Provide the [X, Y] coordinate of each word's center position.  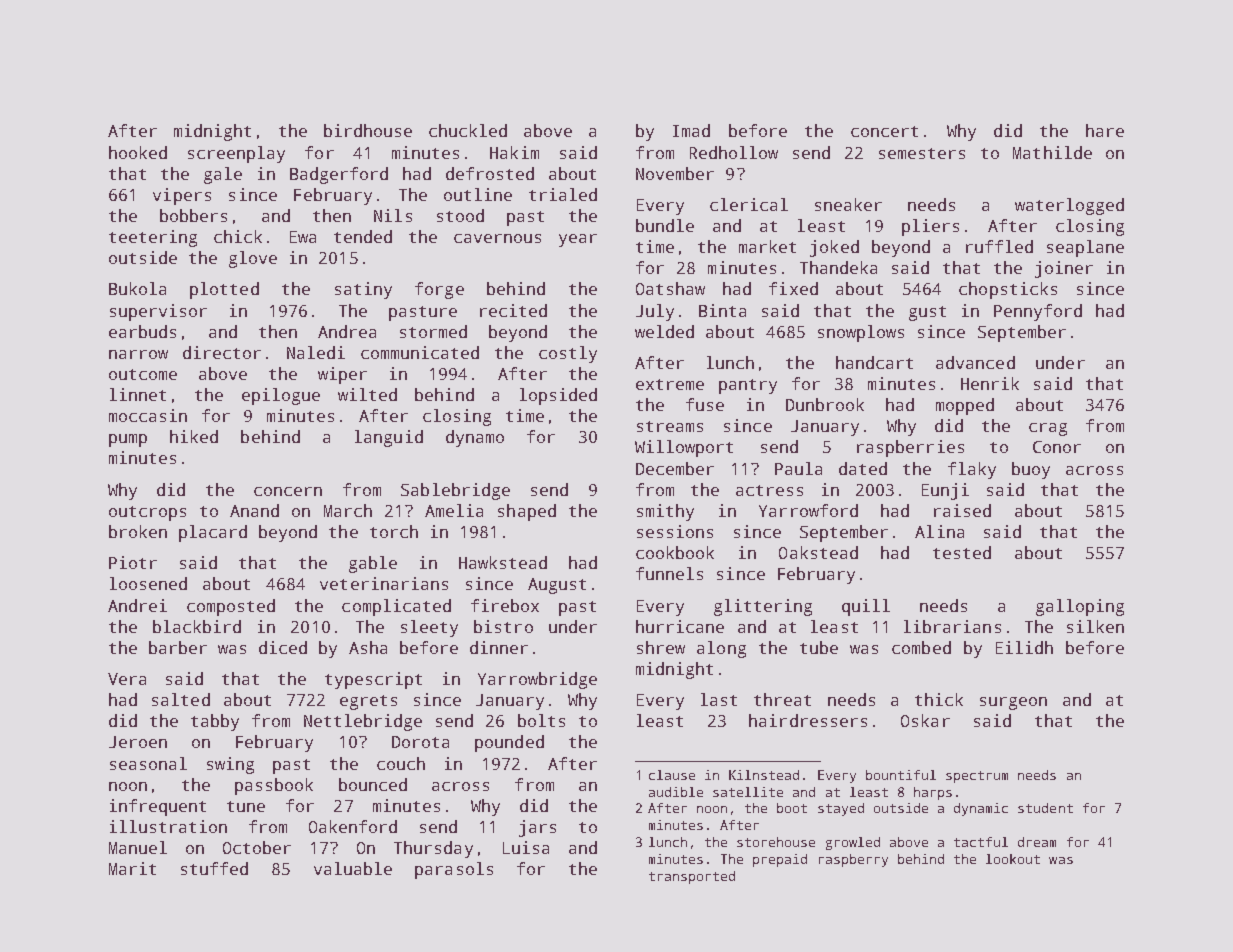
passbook [274, 786]
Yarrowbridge [537, 680]
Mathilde [1052, 152]
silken [1095, 626]
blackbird [197, 626]
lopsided [558, 396]
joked [834, 248]
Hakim [514, 152]
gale [223, 175]
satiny [363, 290]
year [578, 240]
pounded [509, 743]
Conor [1057, 447]
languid [389, 438]
